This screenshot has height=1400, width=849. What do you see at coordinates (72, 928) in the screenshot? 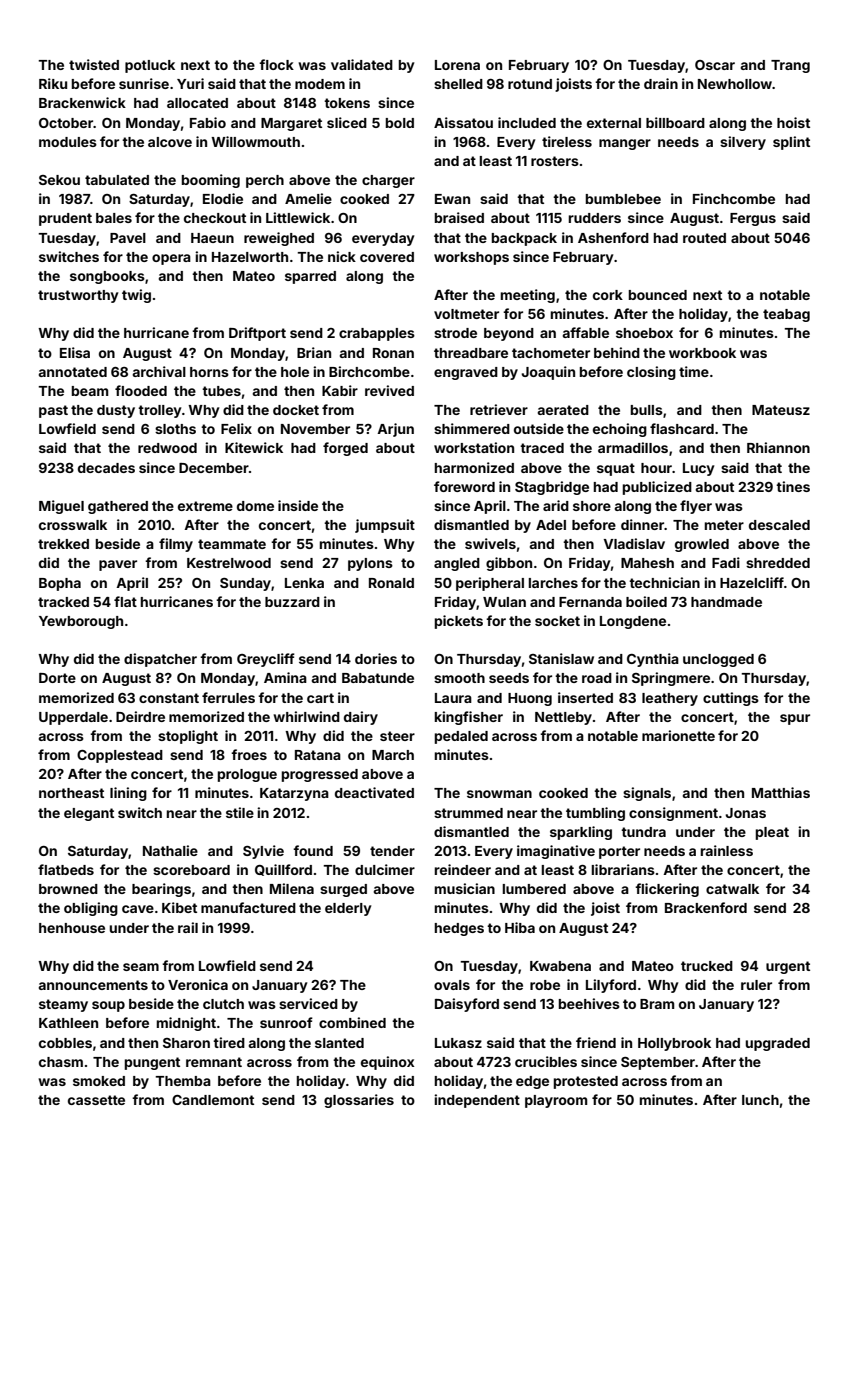
I see `henhouse` at bounding box center [72, 928].
